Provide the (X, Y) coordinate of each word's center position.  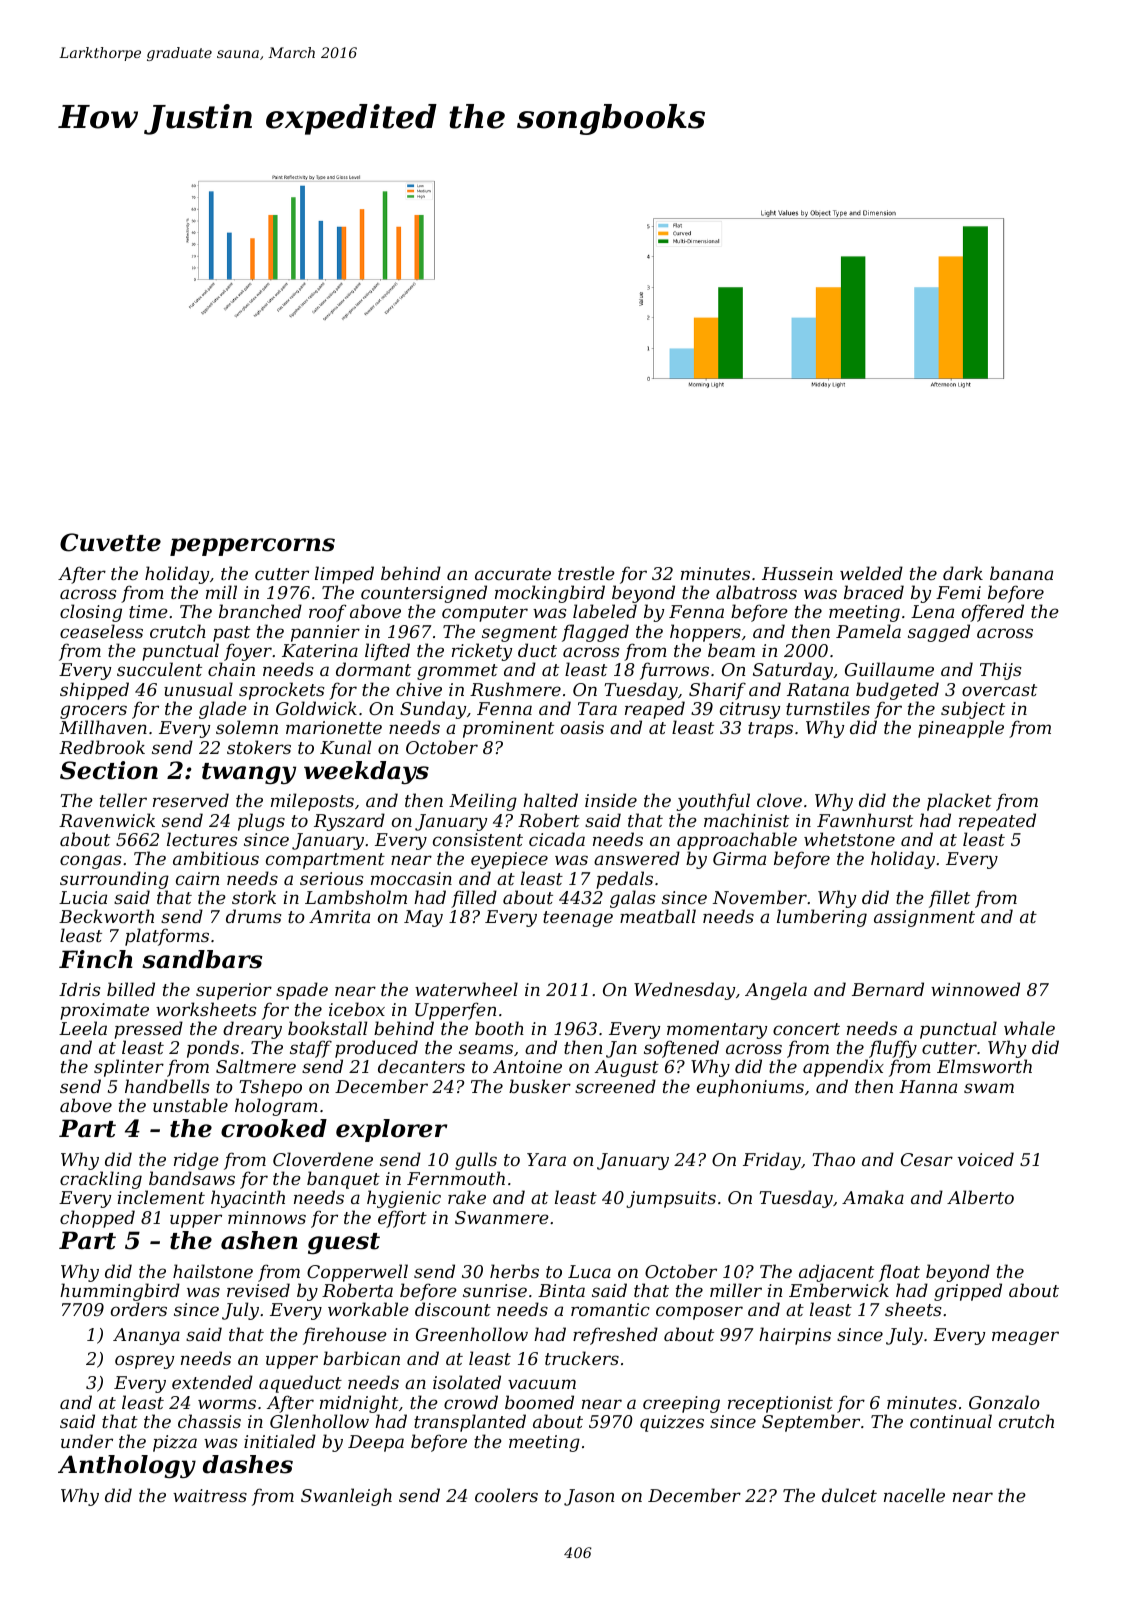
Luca (589, 1271)
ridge (196, 1161)
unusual (198, 689)
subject (973, 710)
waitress (210, 1495)
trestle (586, 573)
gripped (968, 1292)
